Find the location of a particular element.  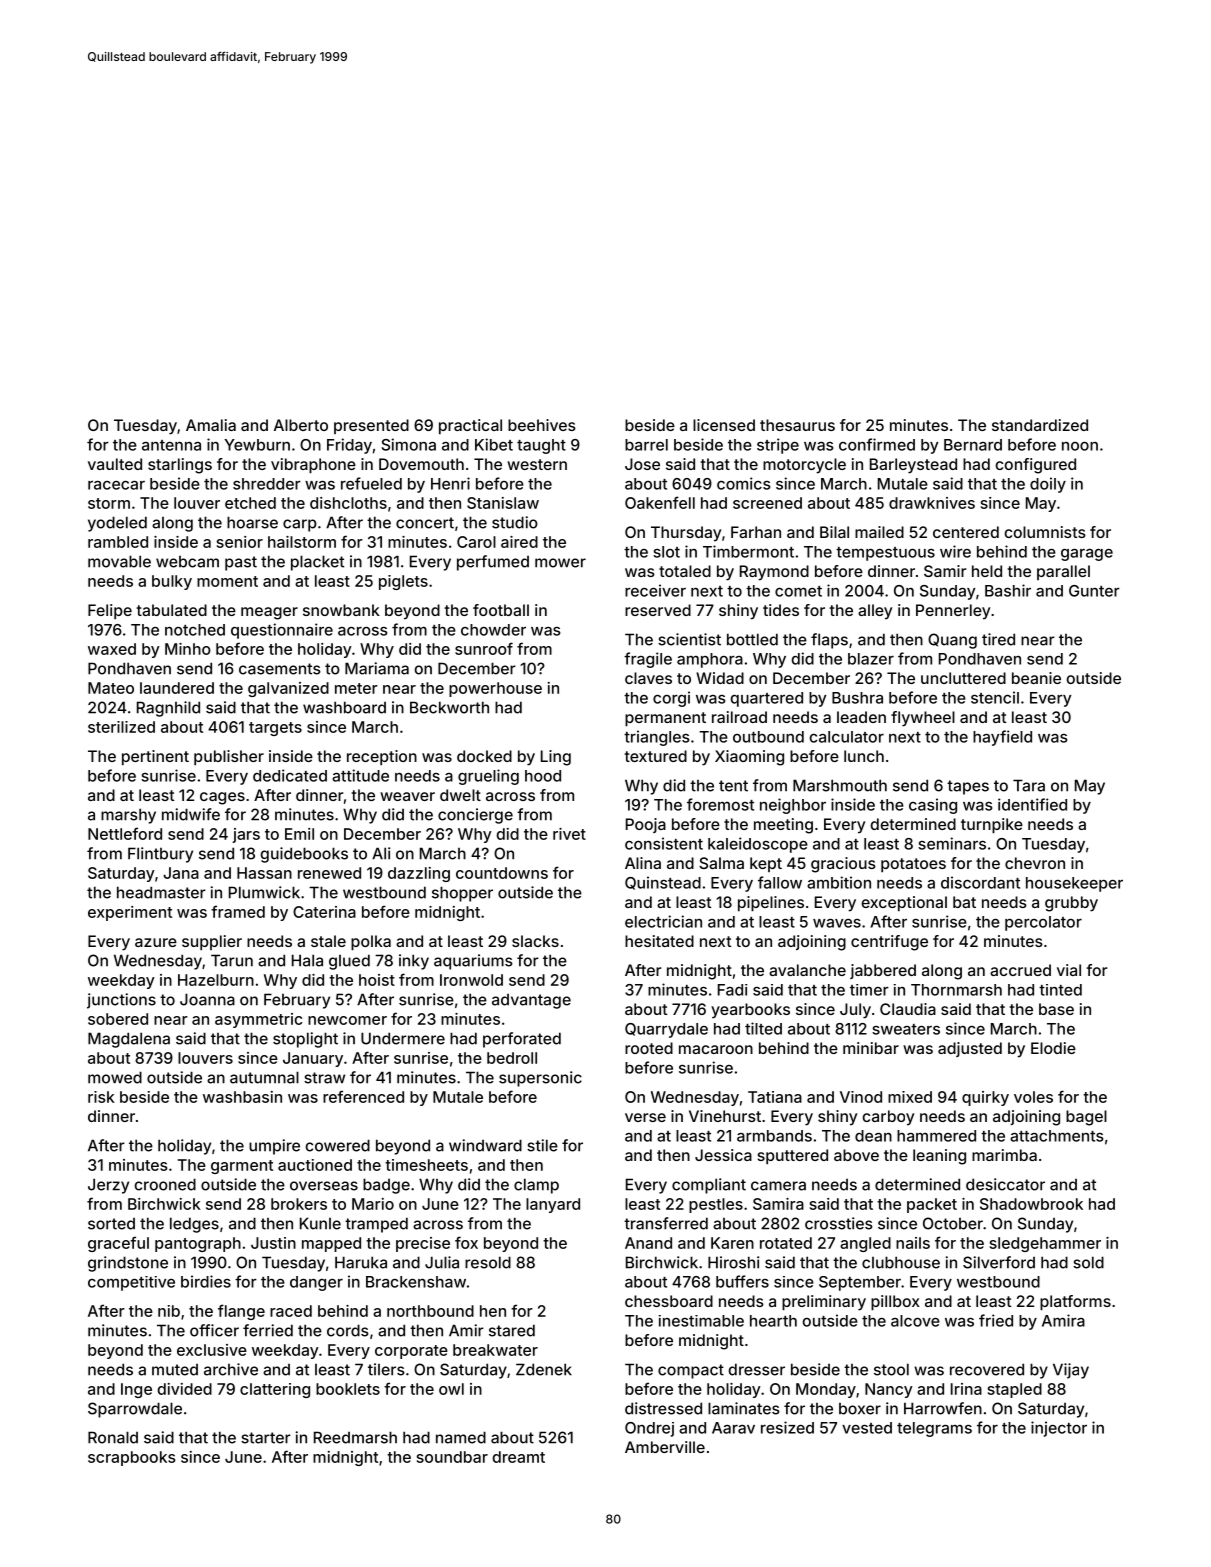

Bashir is located at coordinates (1008, 590).
